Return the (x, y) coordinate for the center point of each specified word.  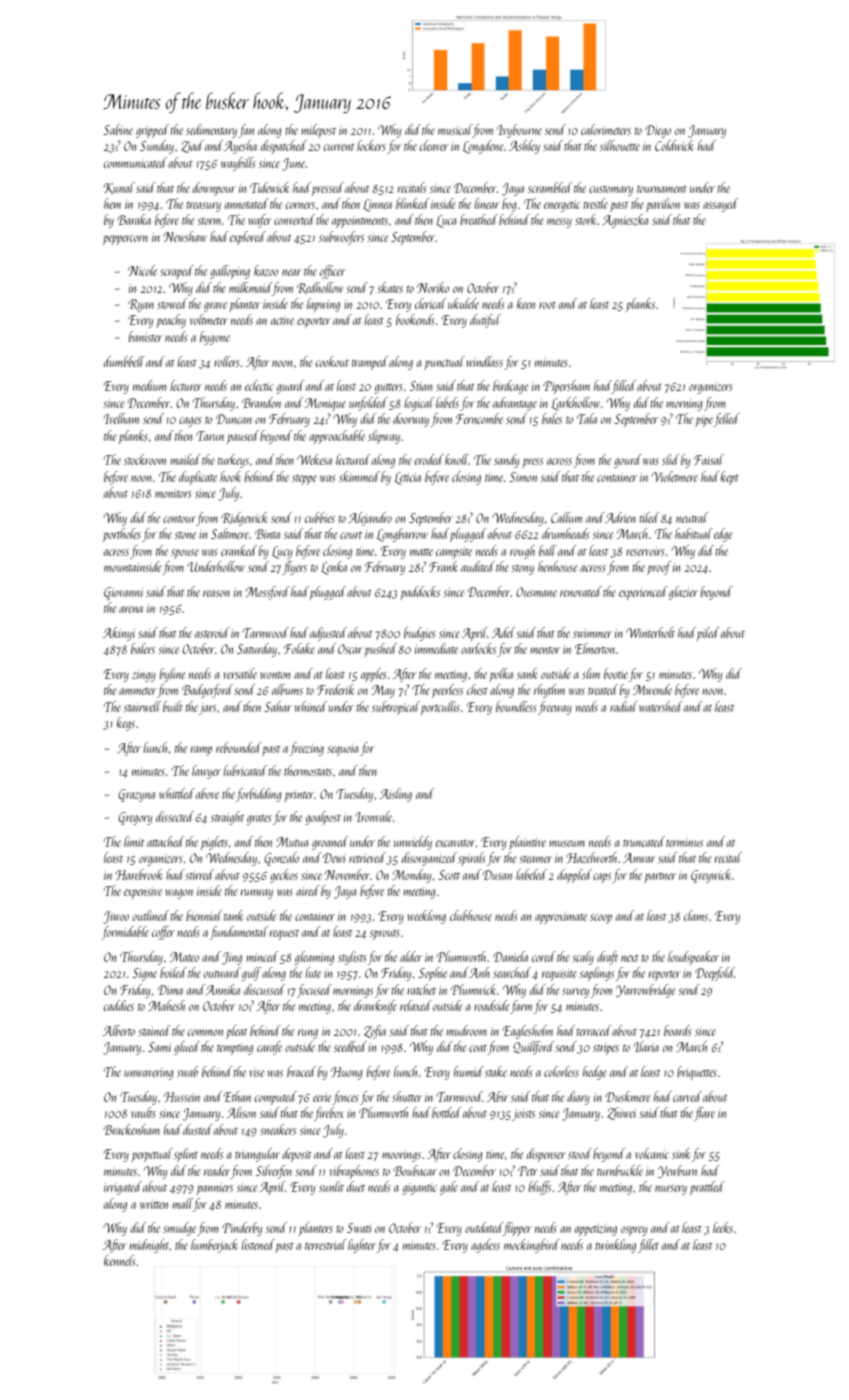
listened (258, 1244)
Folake (299, 648)
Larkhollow (575, 404)
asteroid (212, 632)
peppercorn (125, 240)
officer (333, 272)
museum (567, 843)
